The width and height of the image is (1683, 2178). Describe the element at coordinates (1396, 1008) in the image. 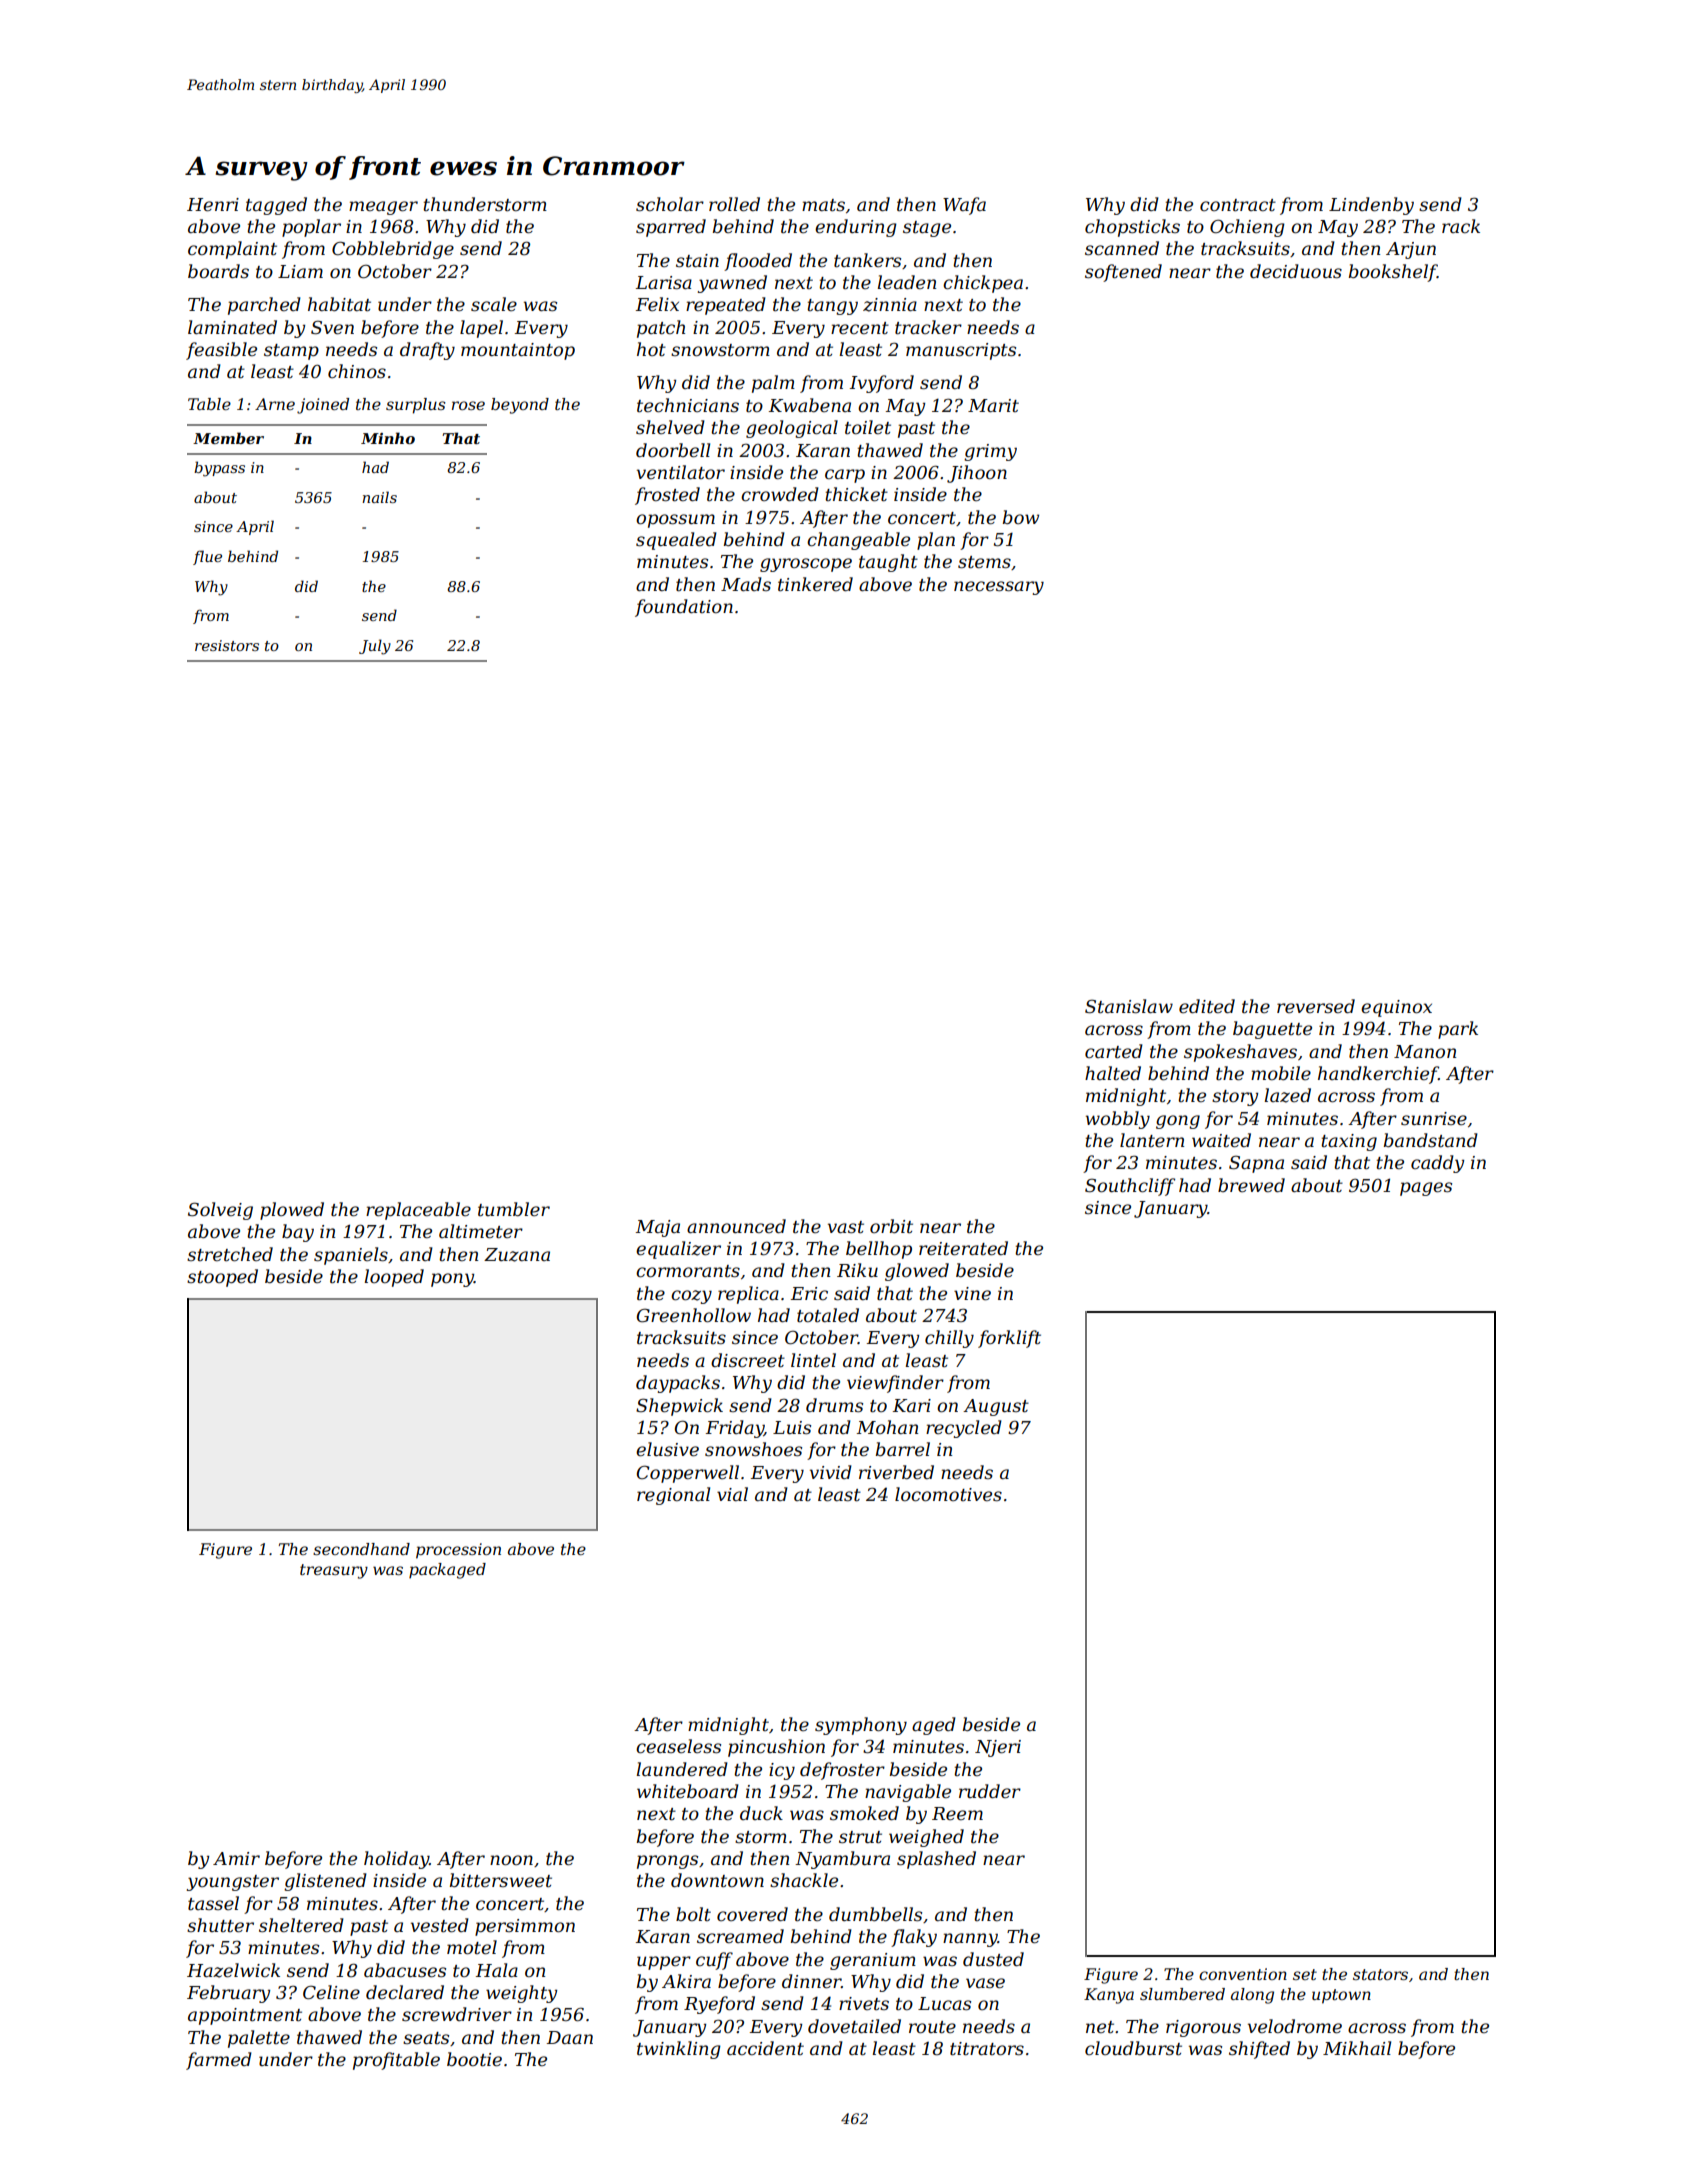

I see `equinox` at that location.
